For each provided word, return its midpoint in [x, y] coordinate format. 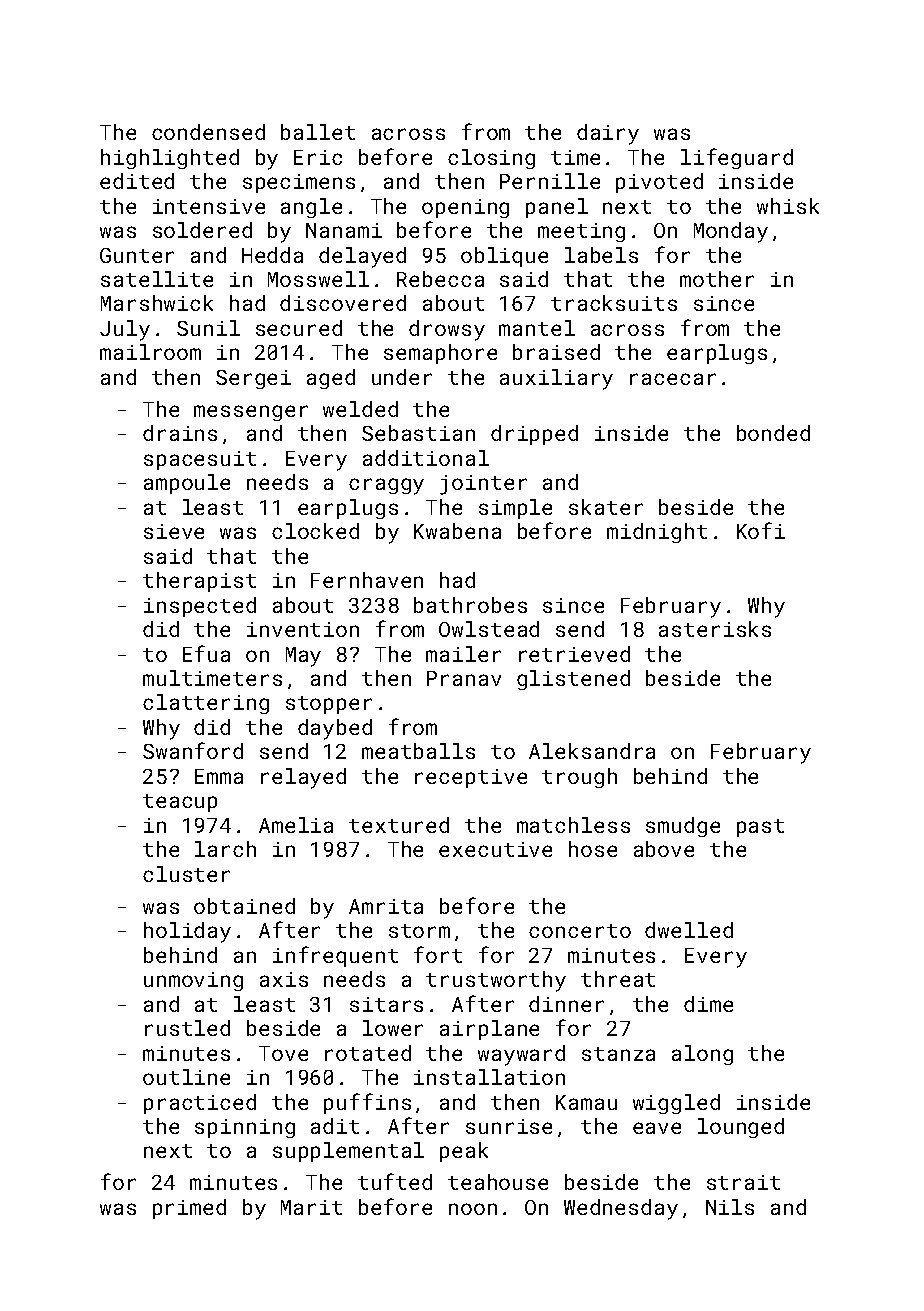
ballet [318, 132]
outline [186, 1077]
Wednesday [621, 1209]
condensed [208, 132]
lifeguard [737, 158]
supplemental [348, 1152]
